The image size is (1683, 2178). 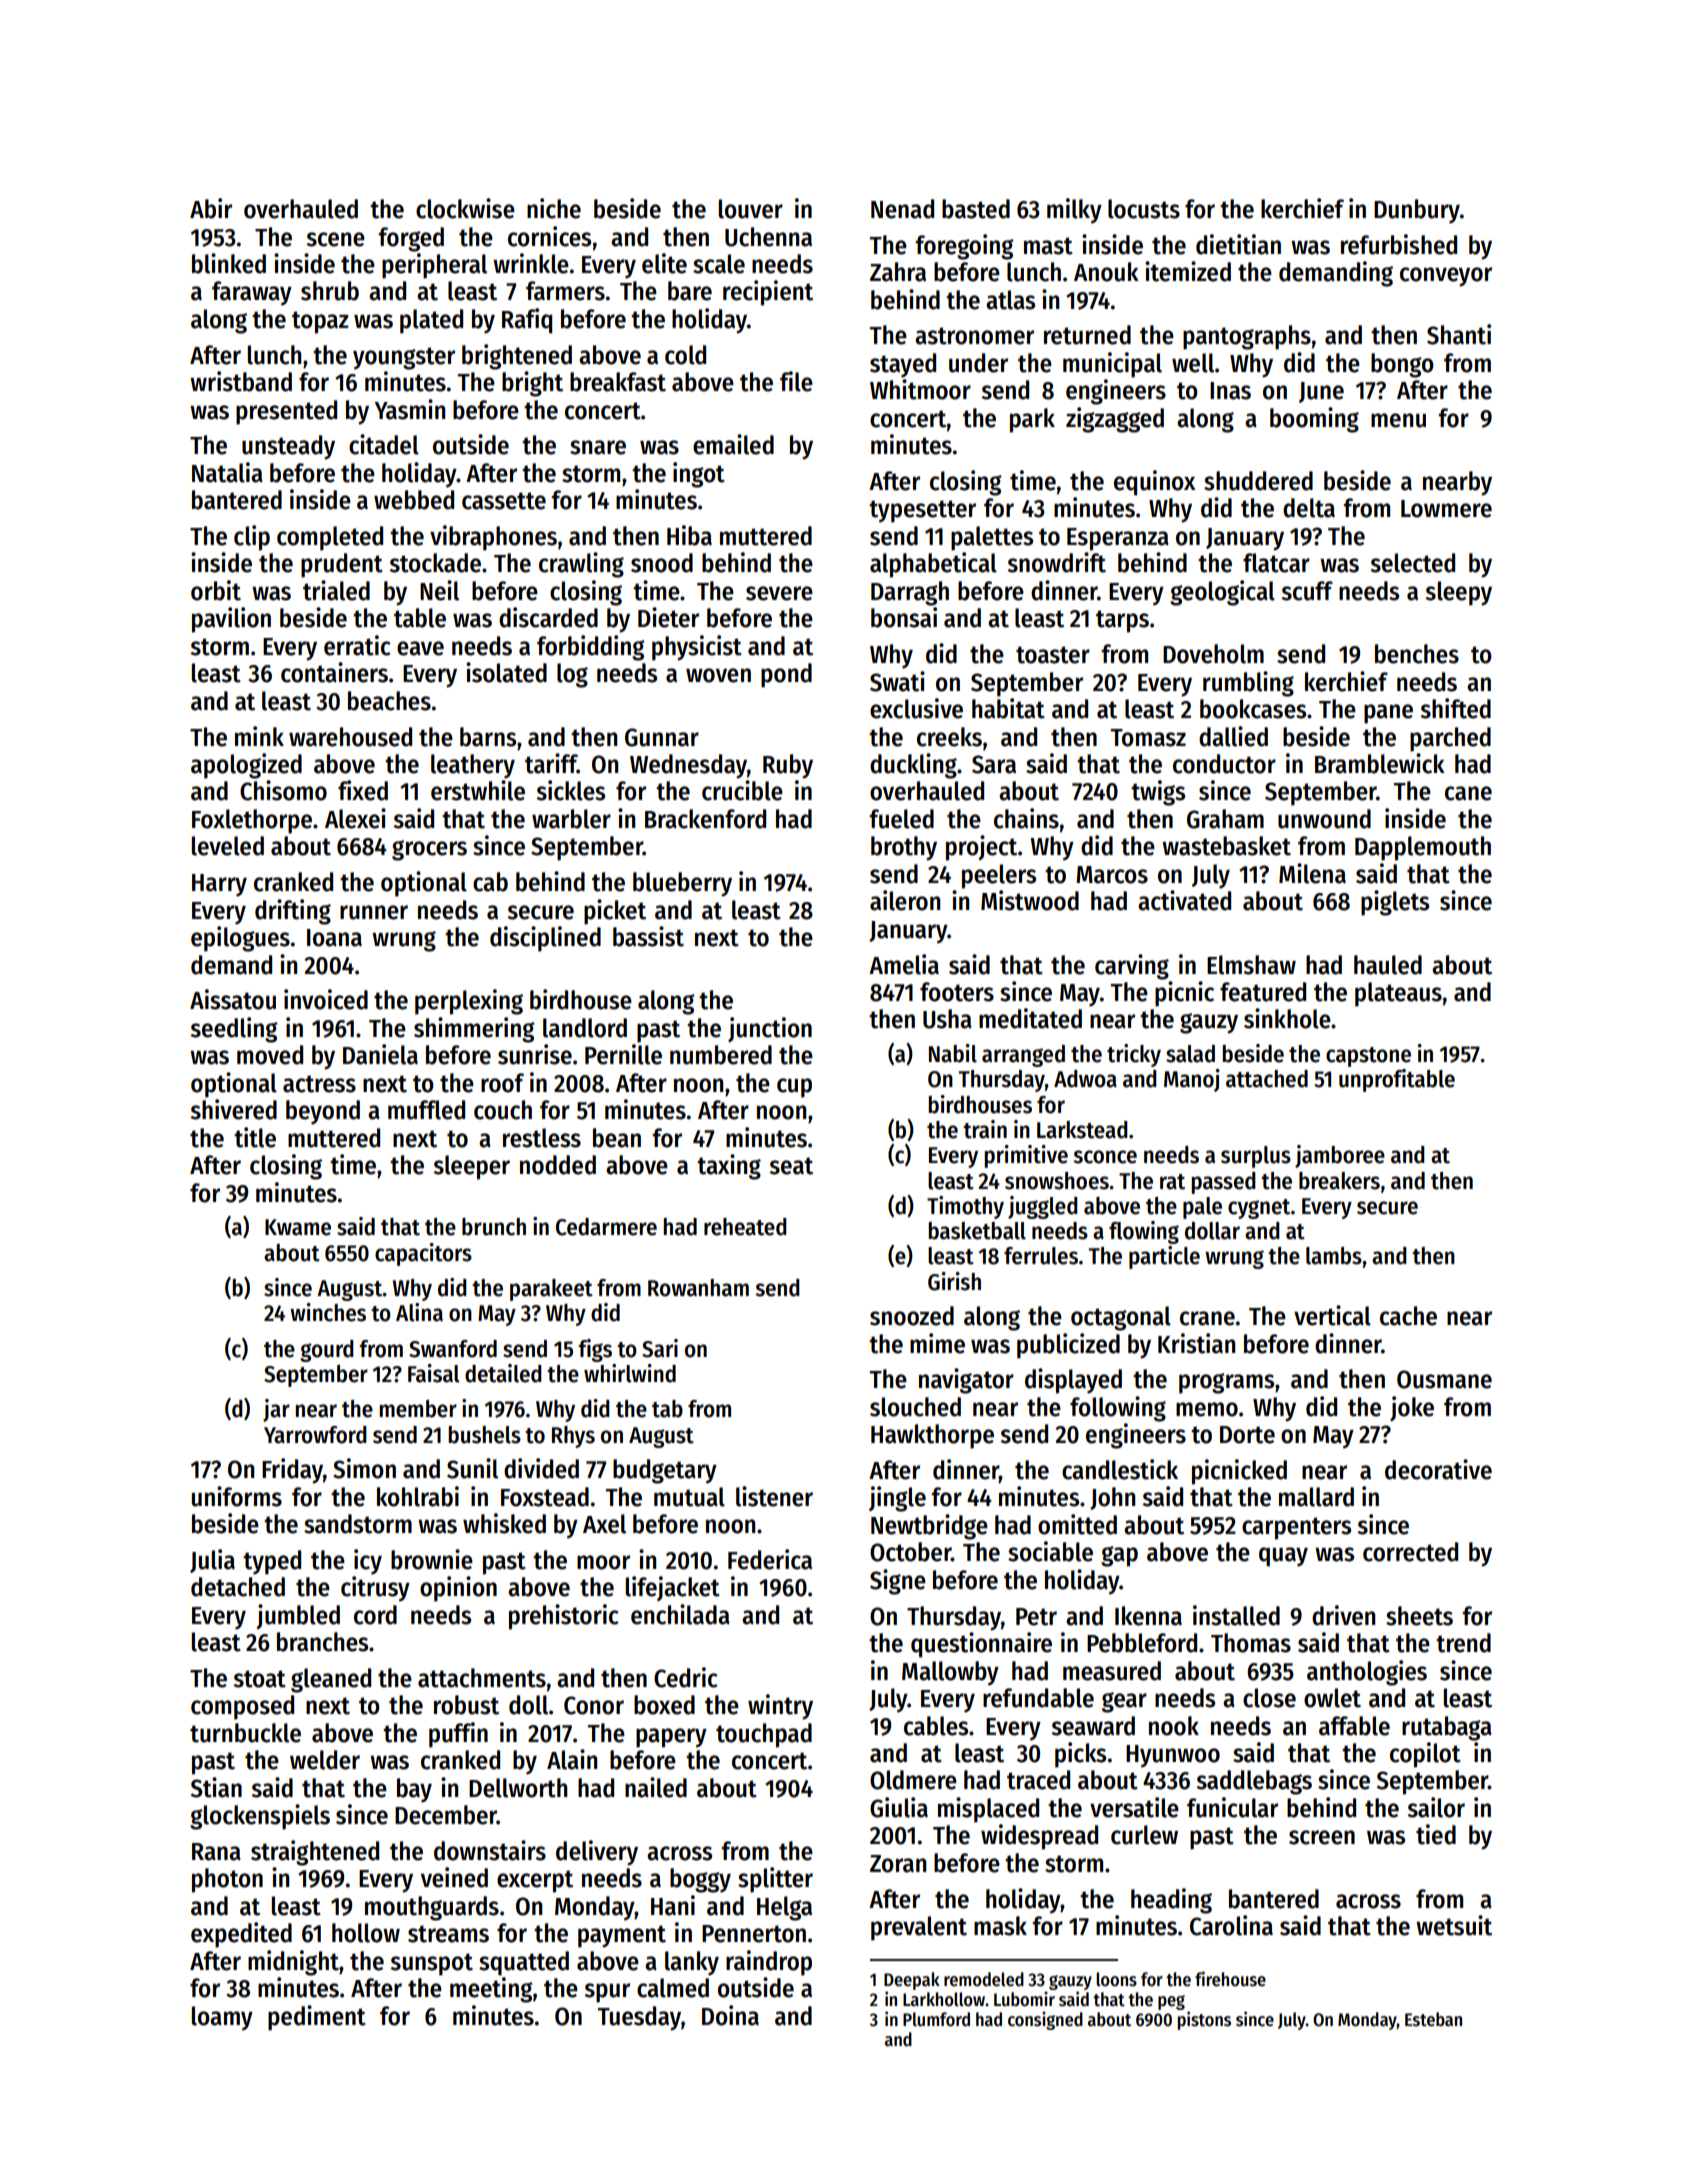 I want to click on particle, so click(x=1164, y=1257).
